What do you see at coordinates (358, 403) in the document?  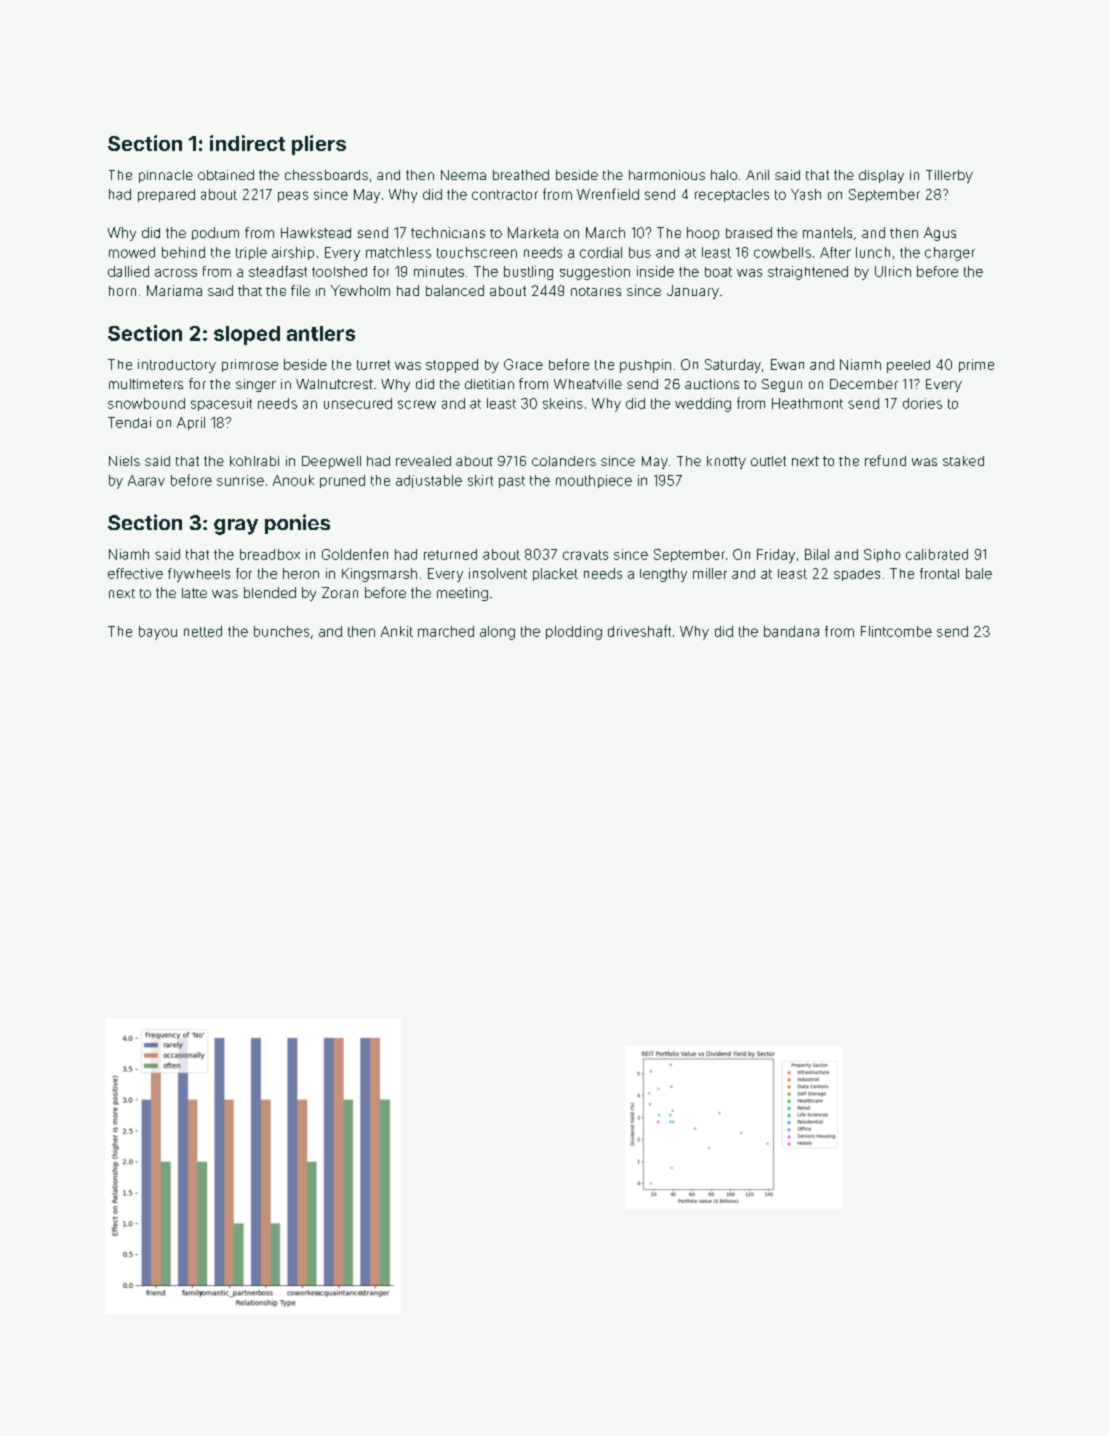 I see `unsecured` at bounding box center [358, 403].
